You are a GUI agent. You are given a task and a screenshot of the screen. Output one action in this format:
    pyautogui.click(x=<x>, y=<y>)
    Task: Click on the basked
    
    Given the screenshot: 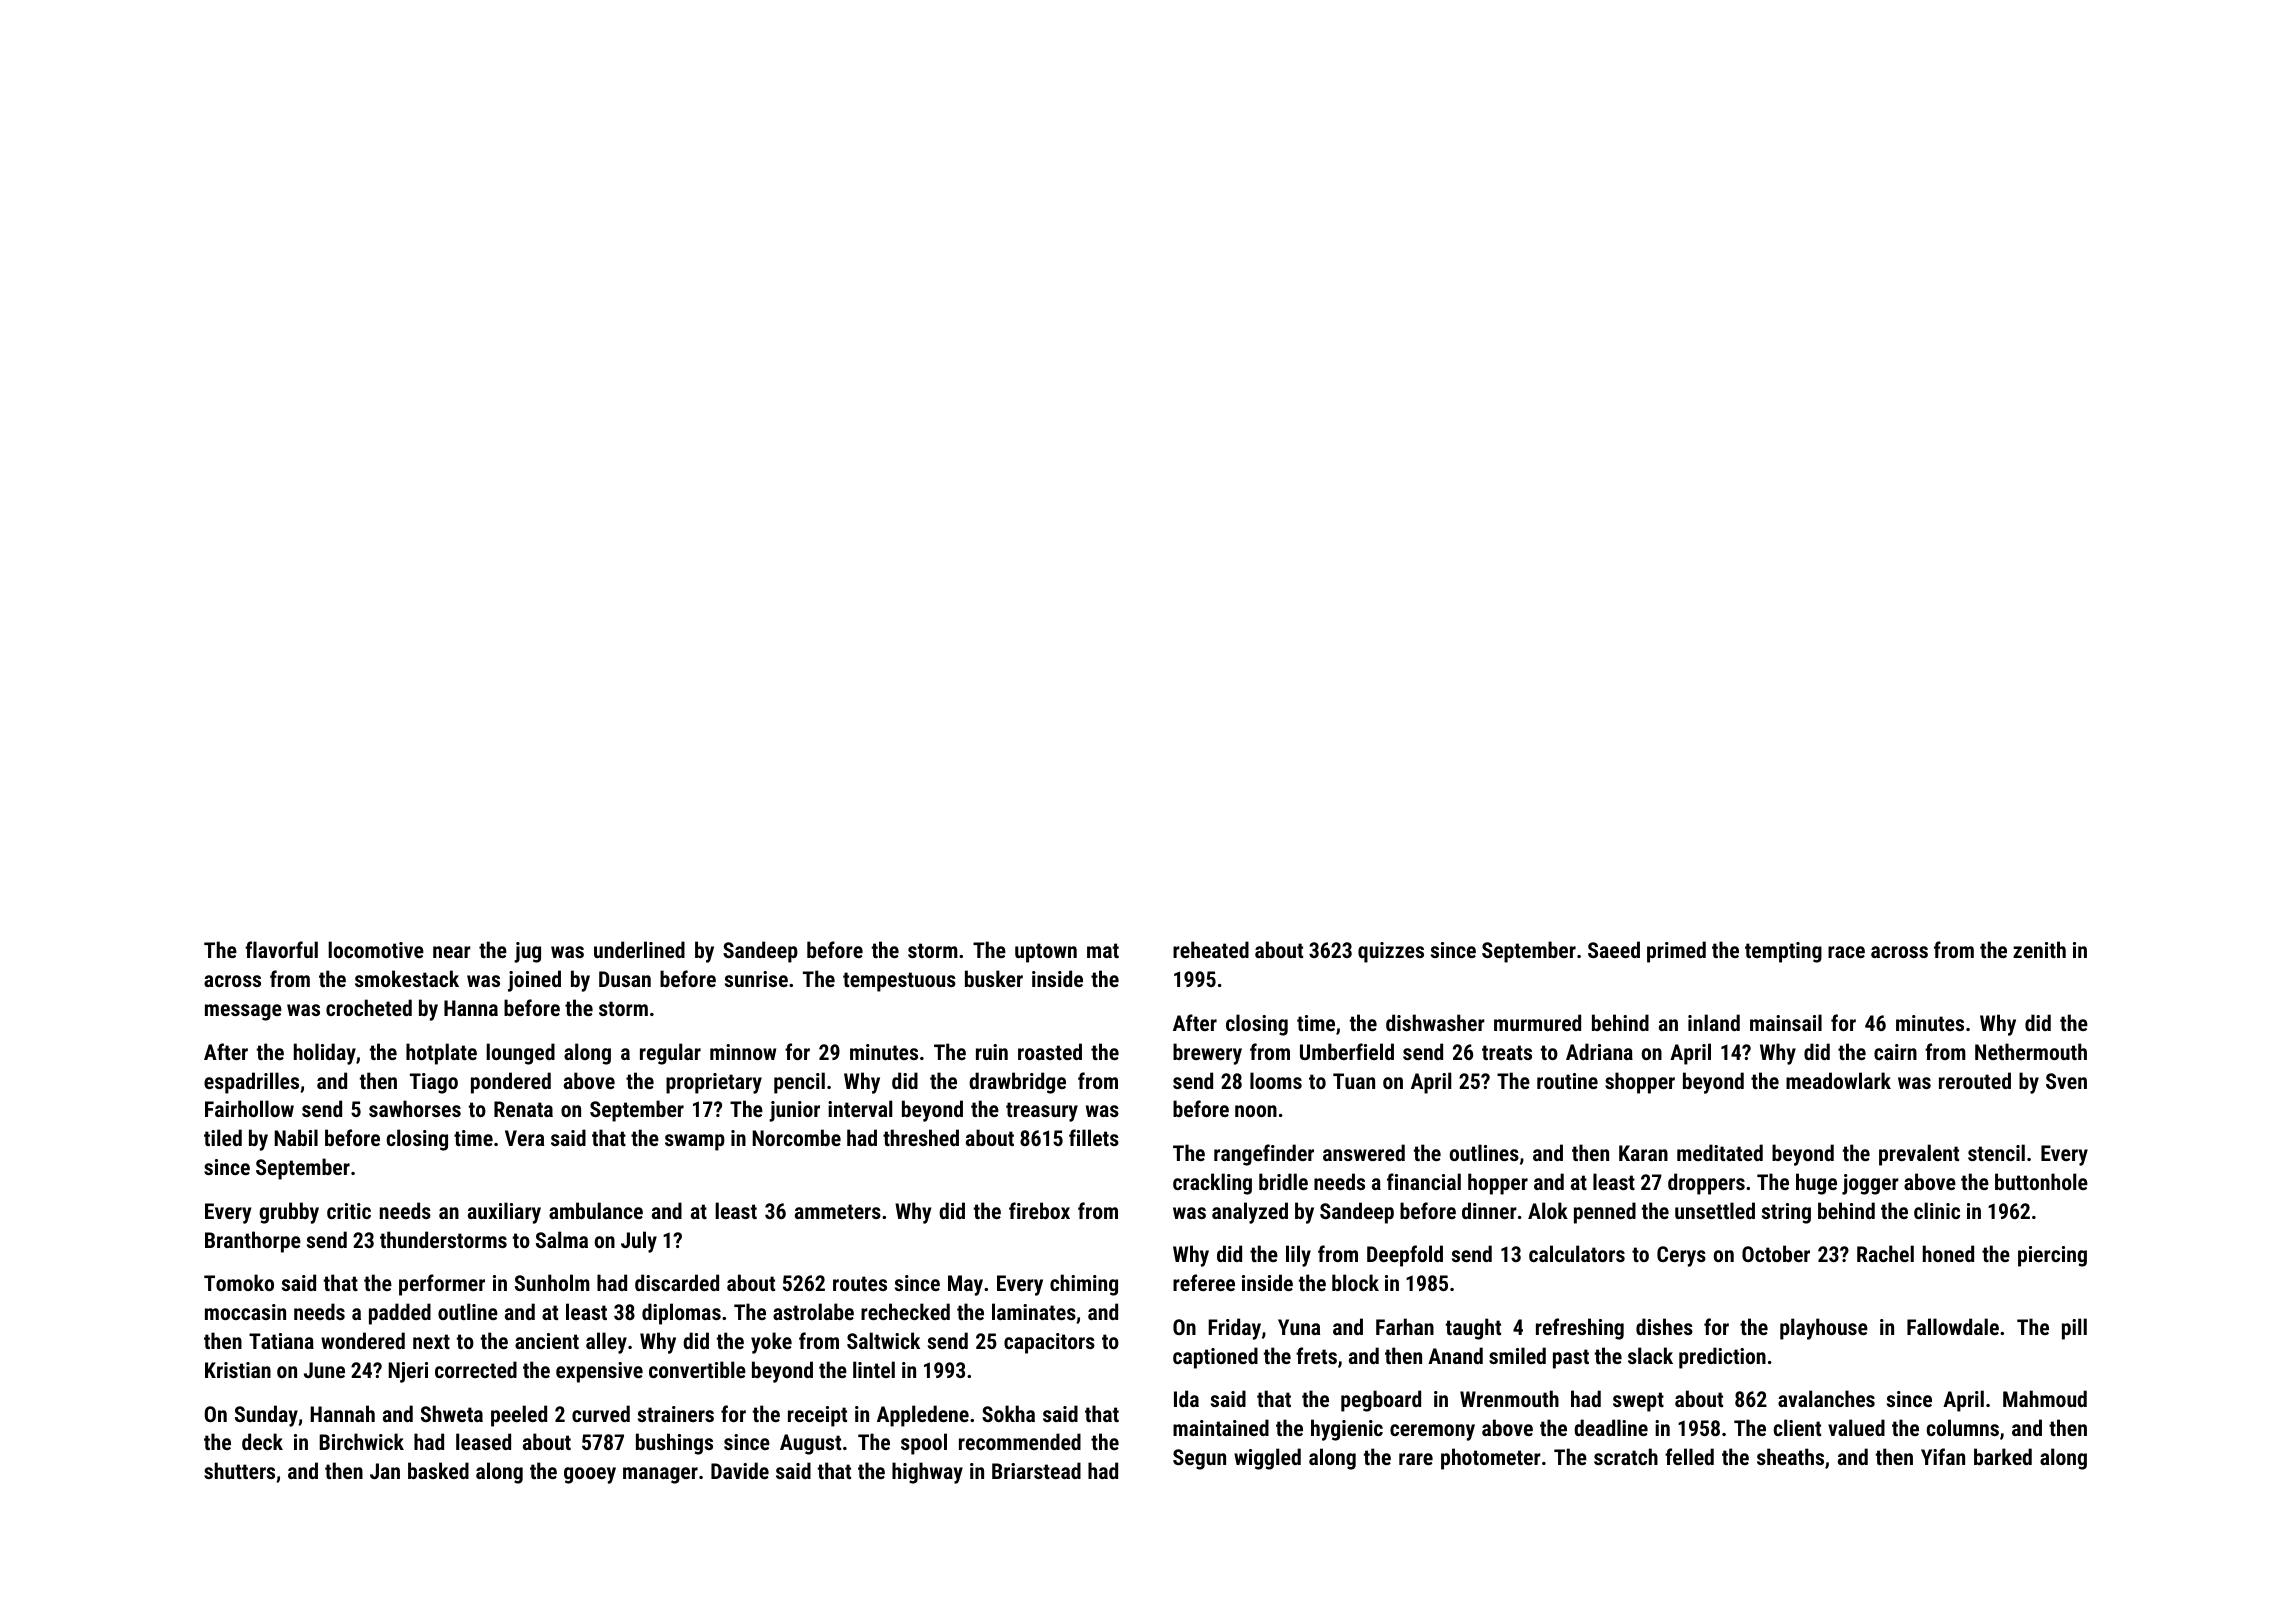 What is the action you would take?
    pyautogui.click(x=438, y=1470)
